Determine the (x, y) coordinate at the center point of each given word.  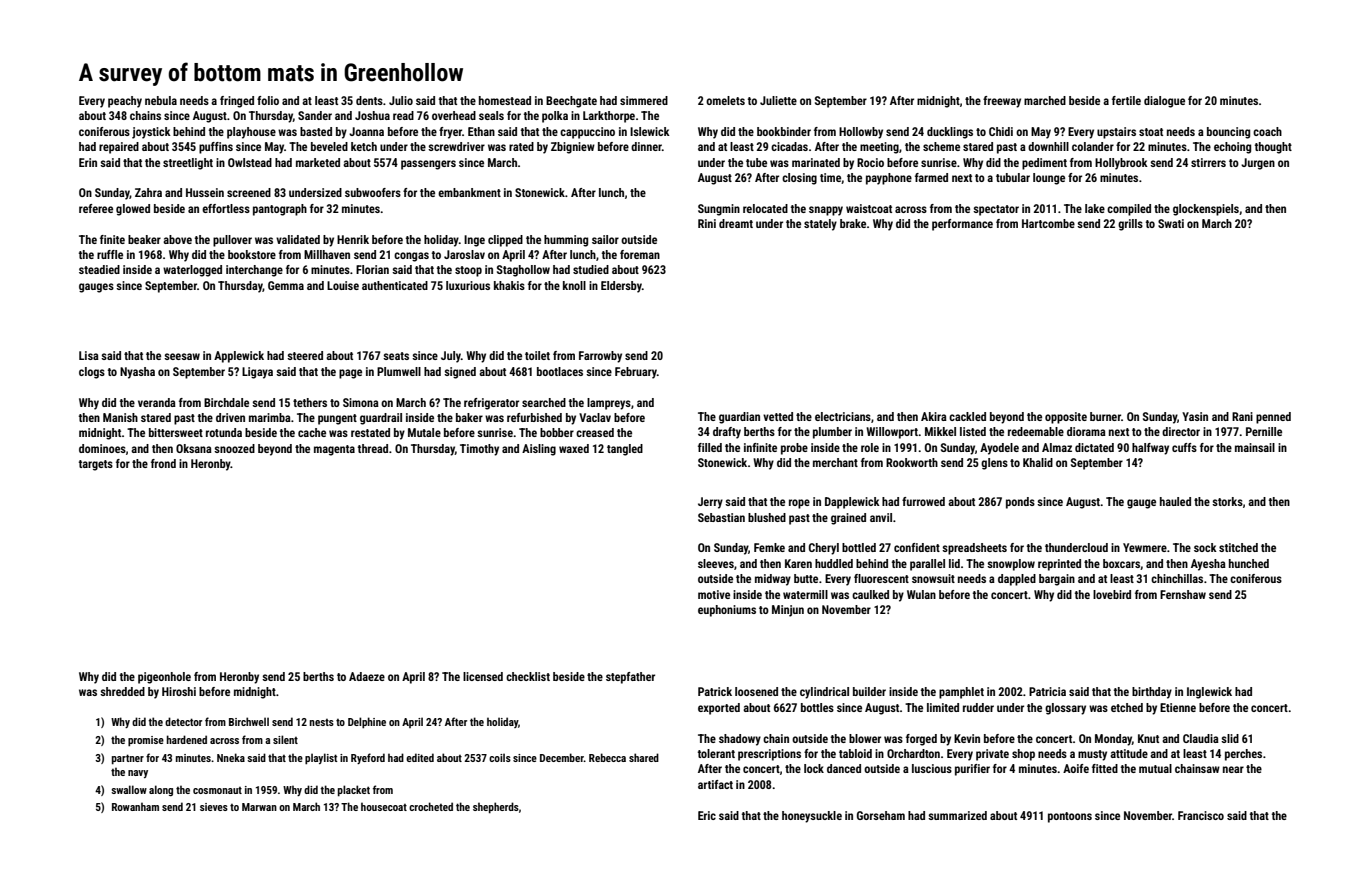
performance (962, 225)
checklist (528, 676)
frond (163, 463)
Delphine (367, 723)
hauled (1175, 501)
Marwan (259, 807)
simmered (644, 100)
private (992, 755)
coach (1267, 131)
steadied (99, 269)
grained (848, 519)
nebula (161, 100)
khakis (509, 285)
